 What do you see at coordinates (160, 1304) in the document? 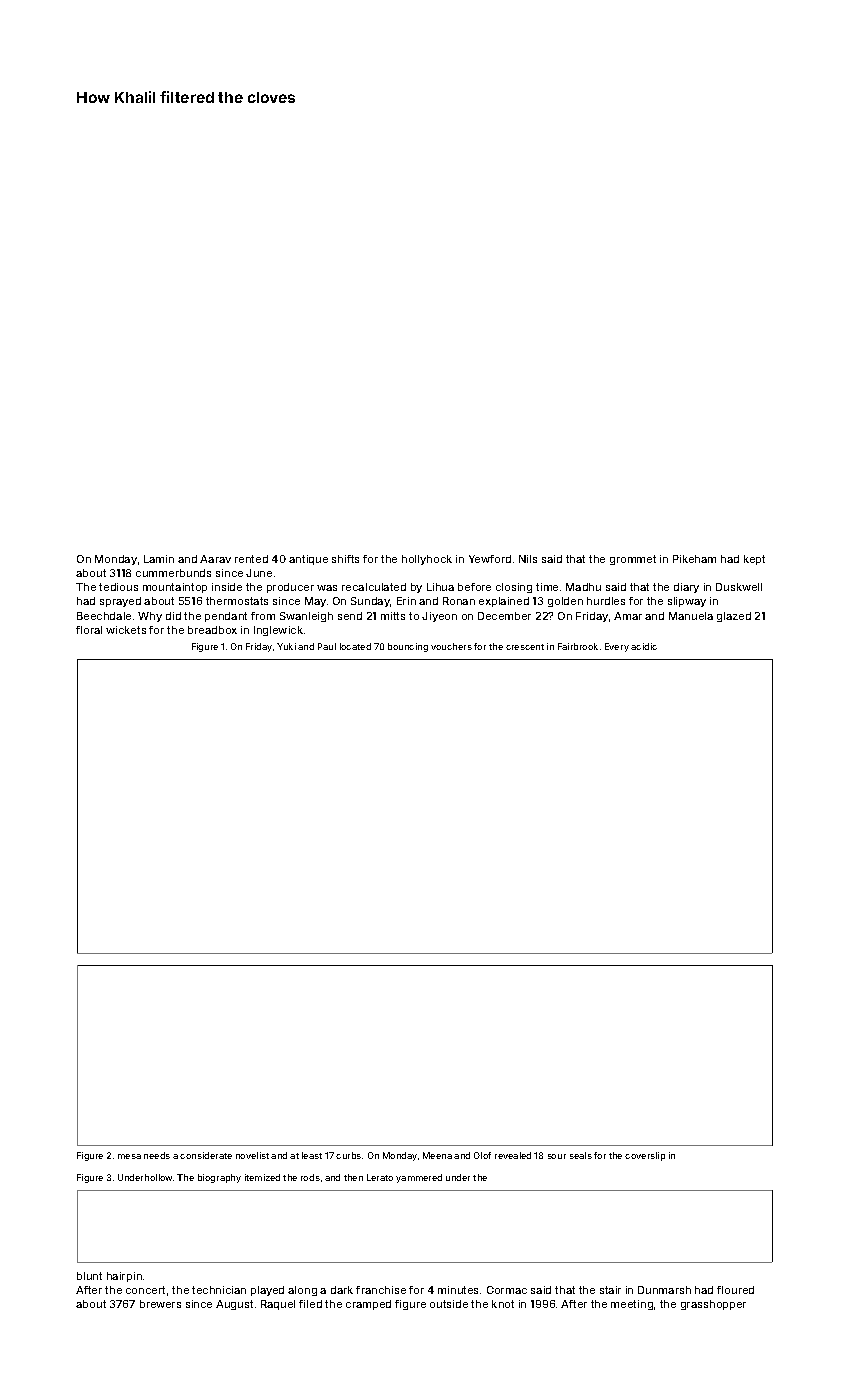
I see `brewers` at bounding box center [160, 1304].
